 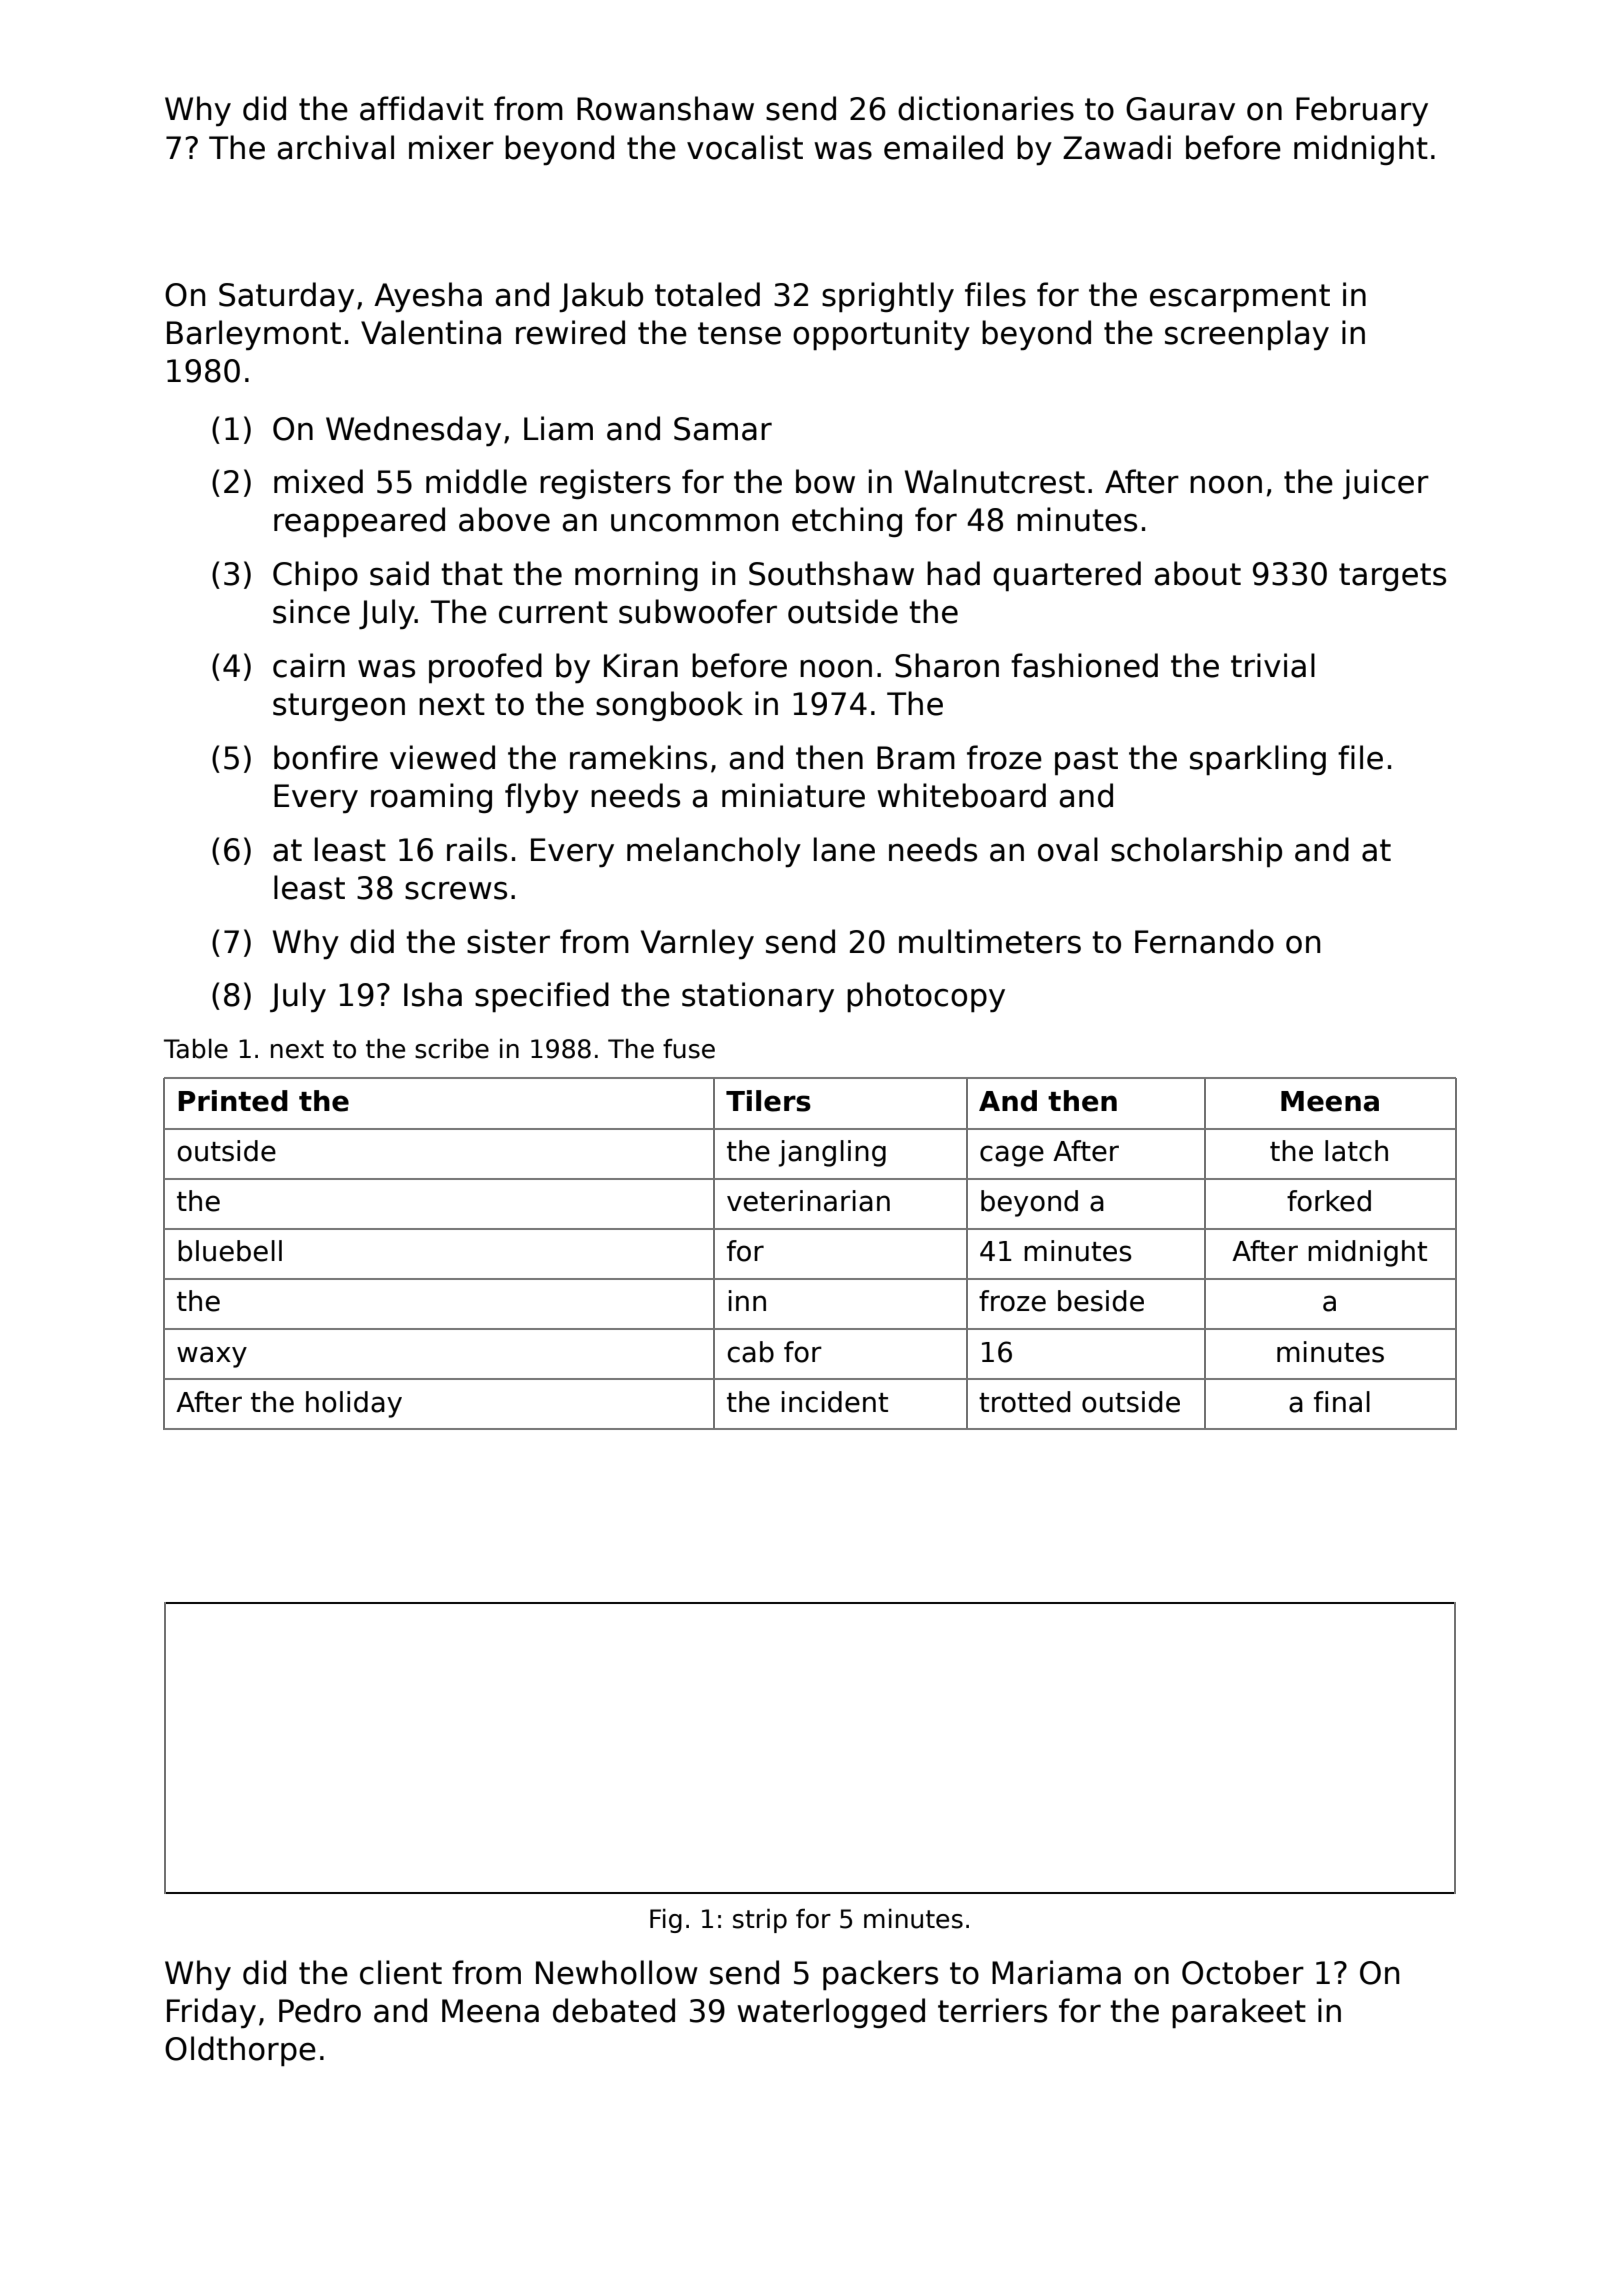 I want to click on holiday, so click(x=354, y=1404).
